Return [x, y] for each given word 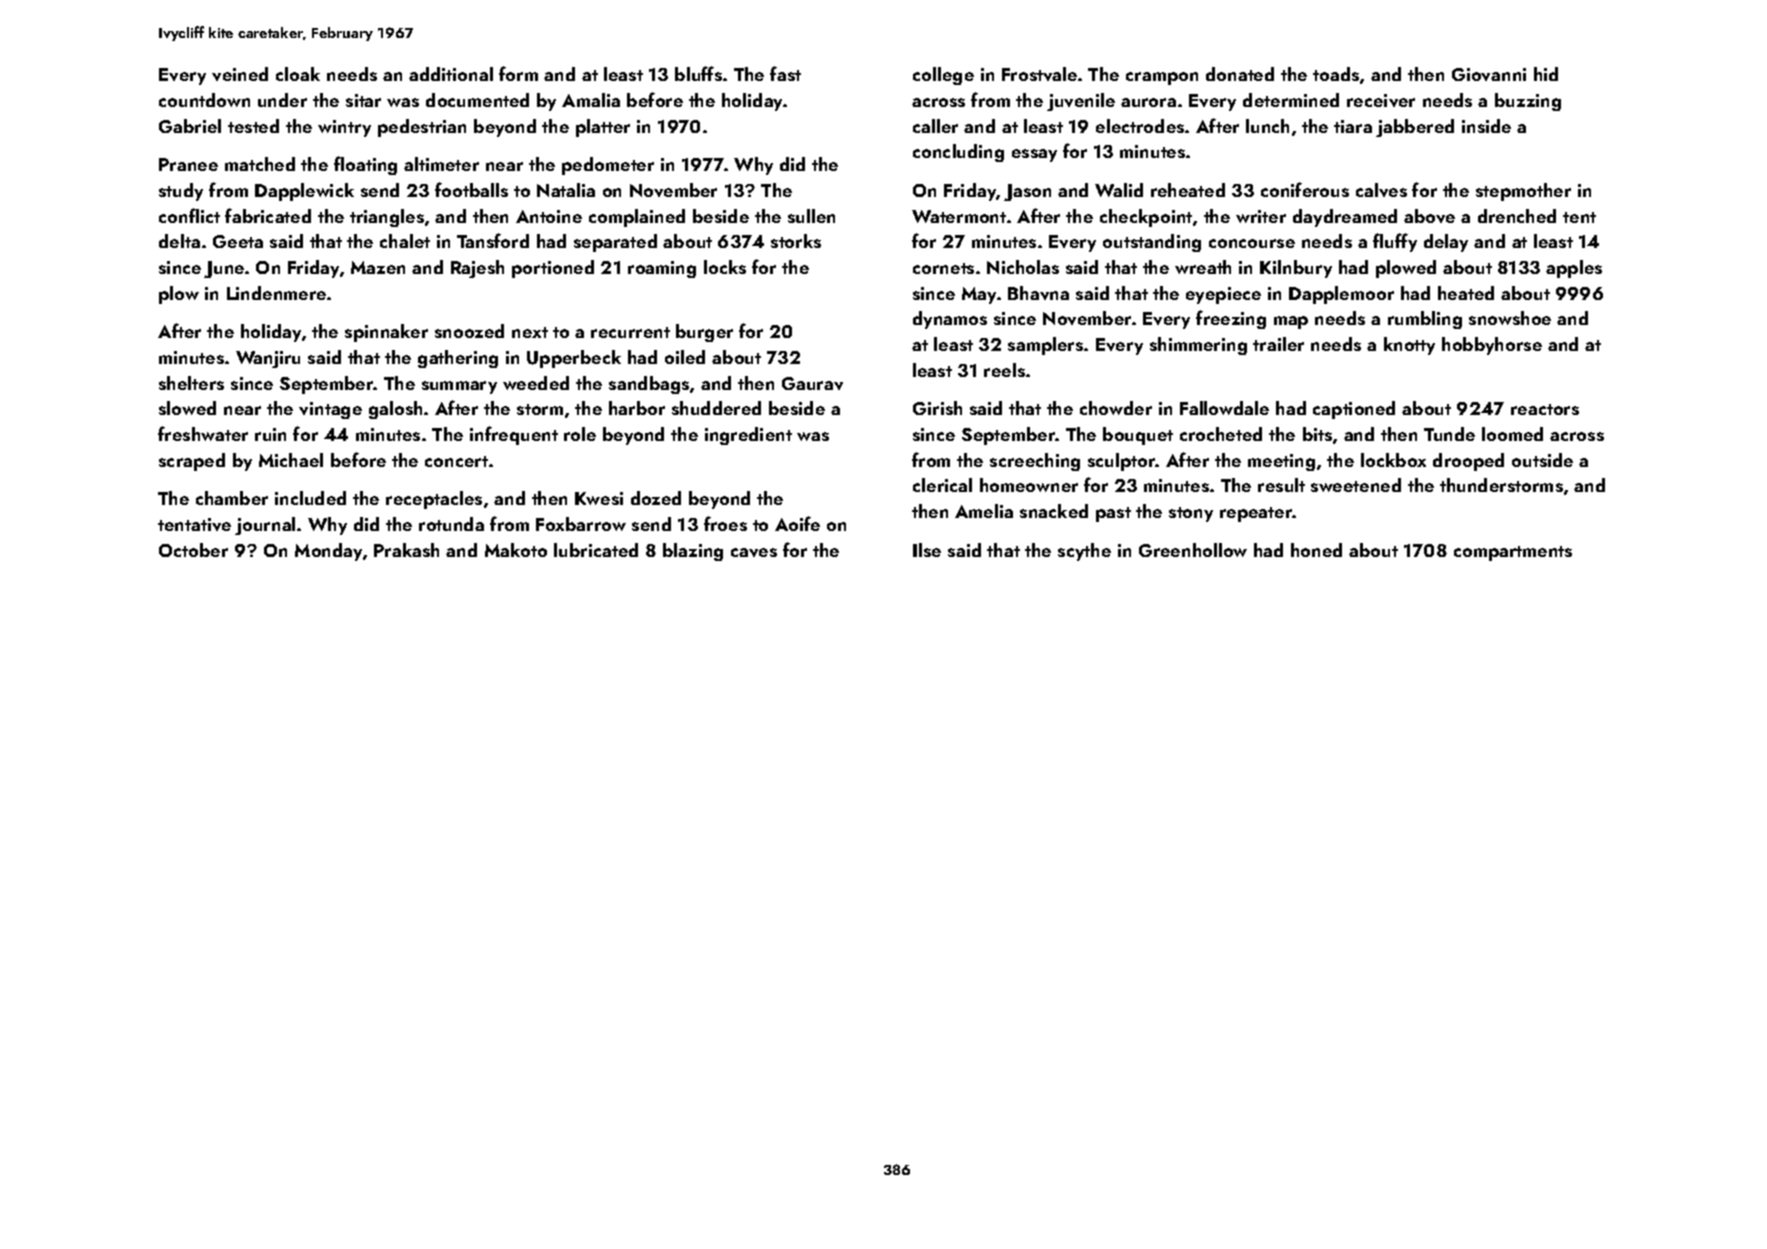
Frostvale [1039, 74]
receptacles [434, 500]
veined [240, 74]
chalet [405, 241]
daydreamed [1345, 218]
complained [637, 218]
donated [1240, 74]
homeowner [1029, 485]
